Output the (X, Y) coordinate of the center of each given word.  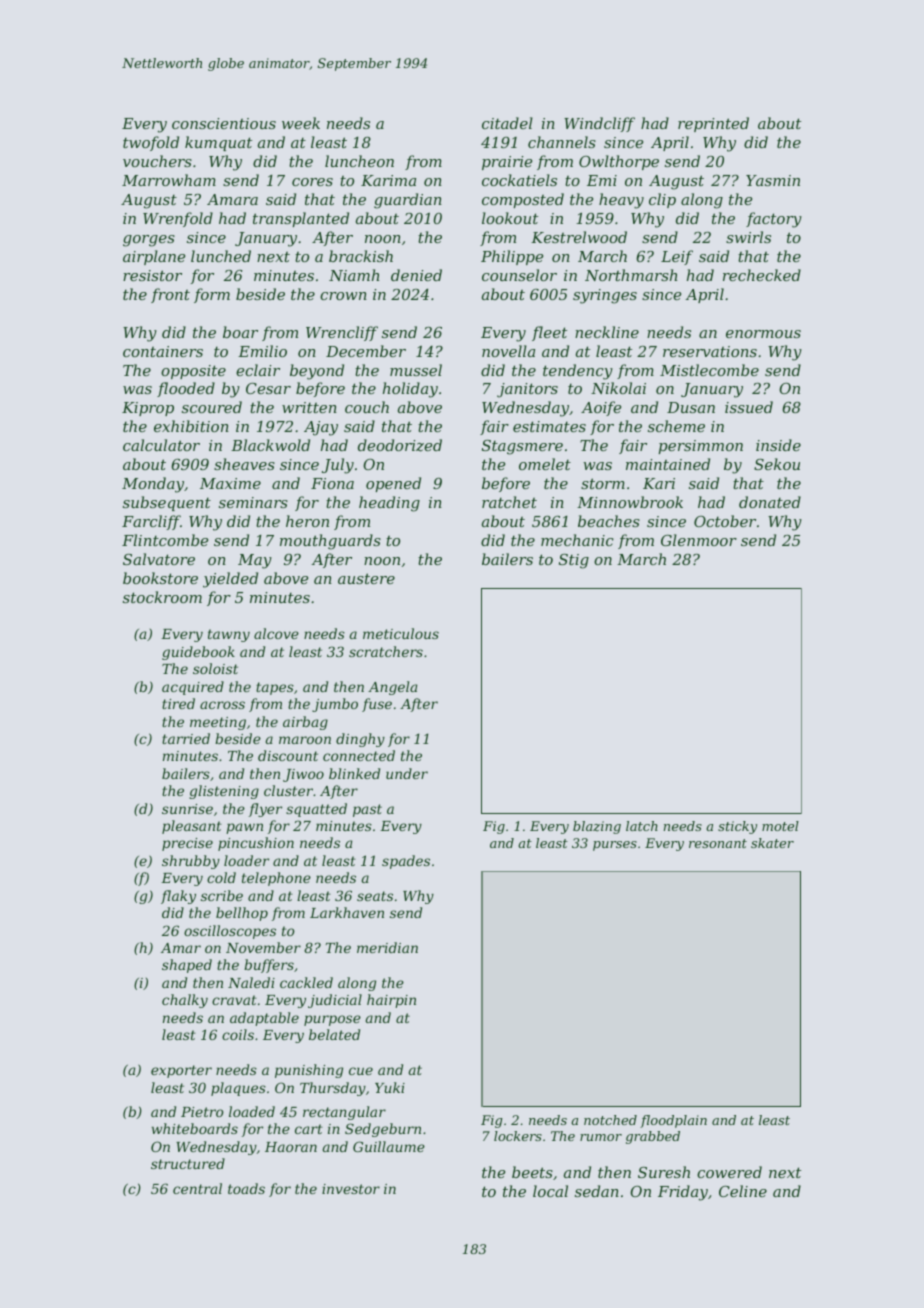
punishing (309, 1071)
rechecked (762, 275)
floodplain (673, 1121)
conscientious (224, 123)
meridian (387, 947)
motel (780, 826)
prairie (507, 163)
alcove (276, 633)
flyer (265, 810)
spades (406, 862)
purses (615, 846)
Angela (392, 688)
